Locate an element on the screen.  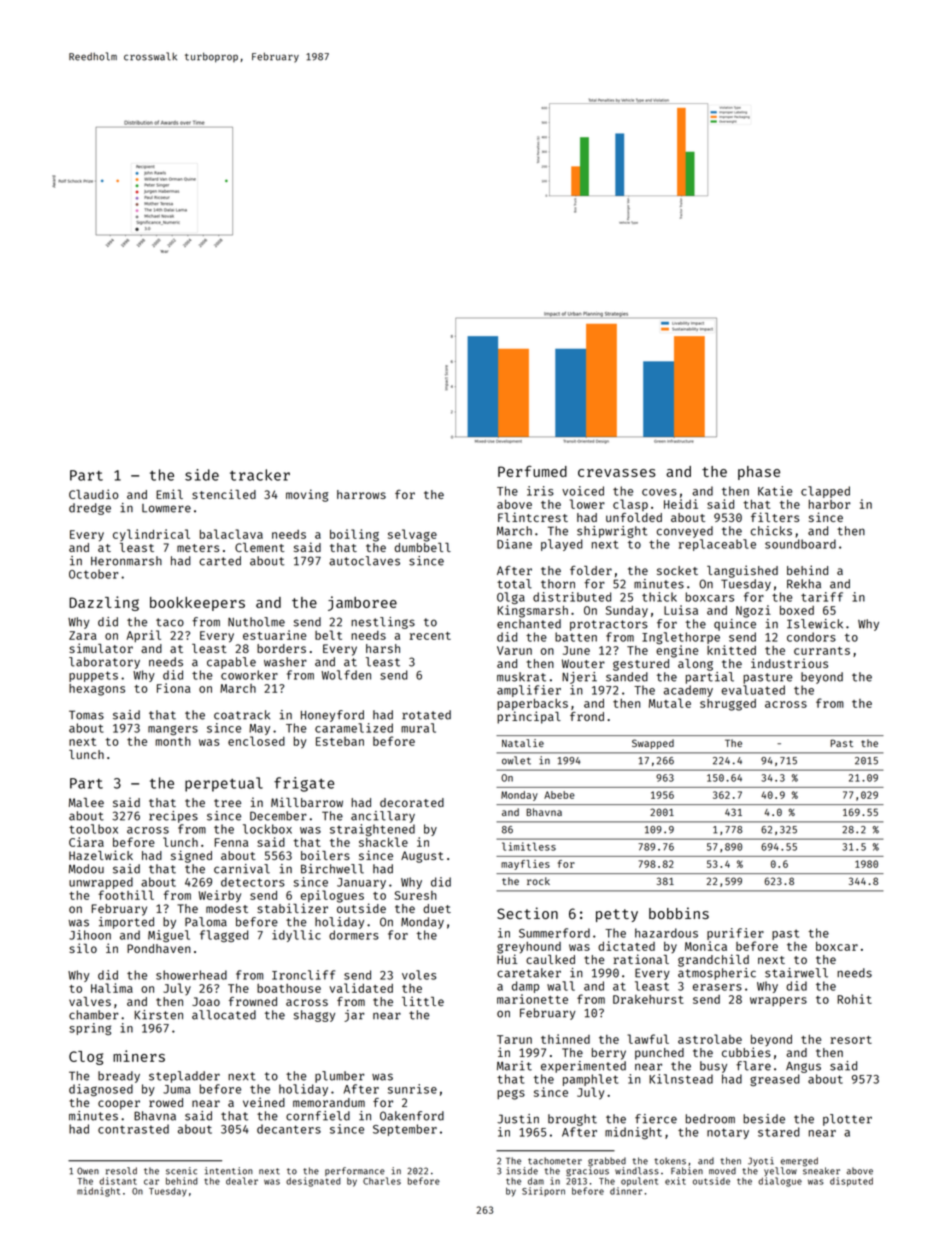
engine is located at coordinates (677, 651).
